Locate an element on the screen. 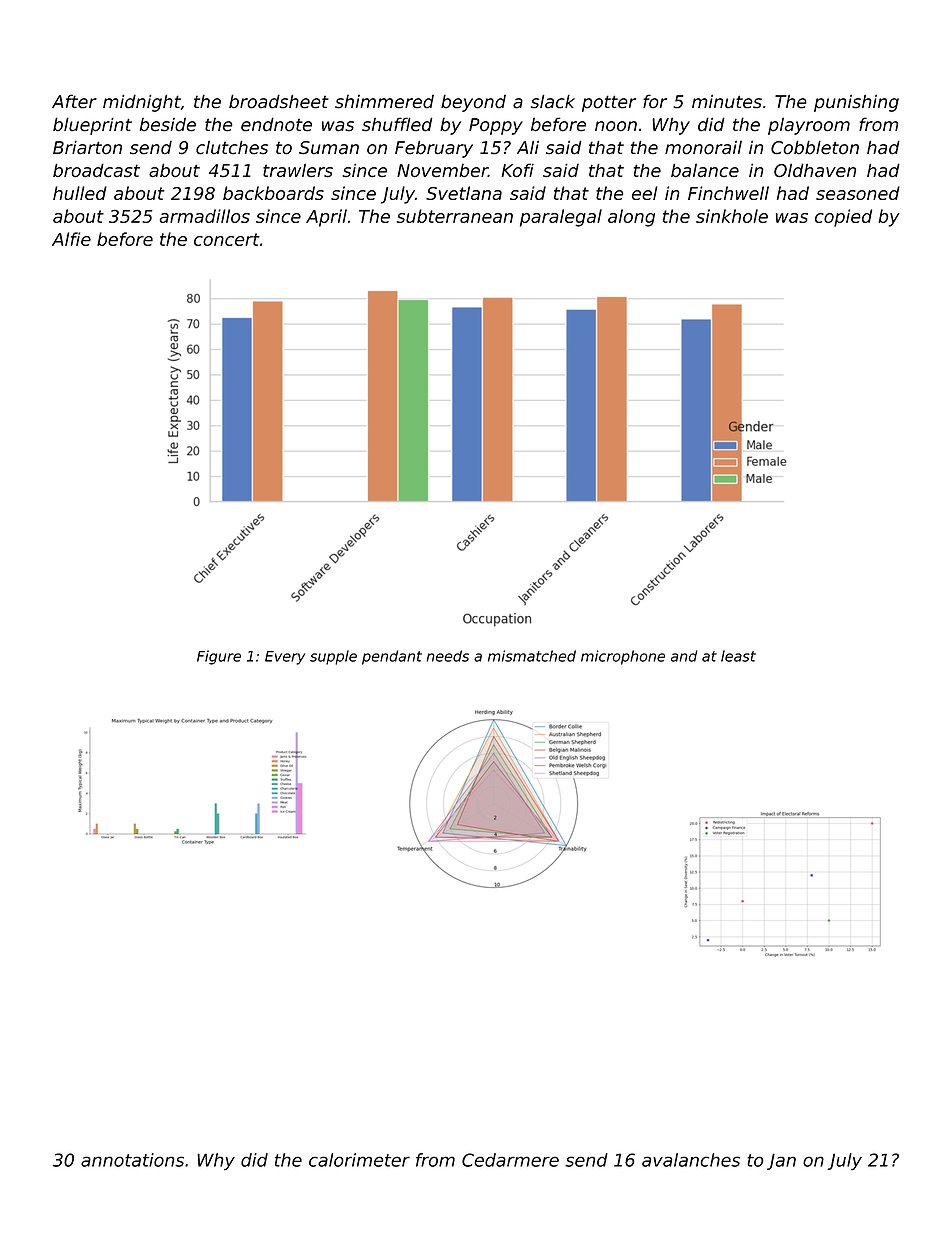  Every is located at coordinates (285, 658).
